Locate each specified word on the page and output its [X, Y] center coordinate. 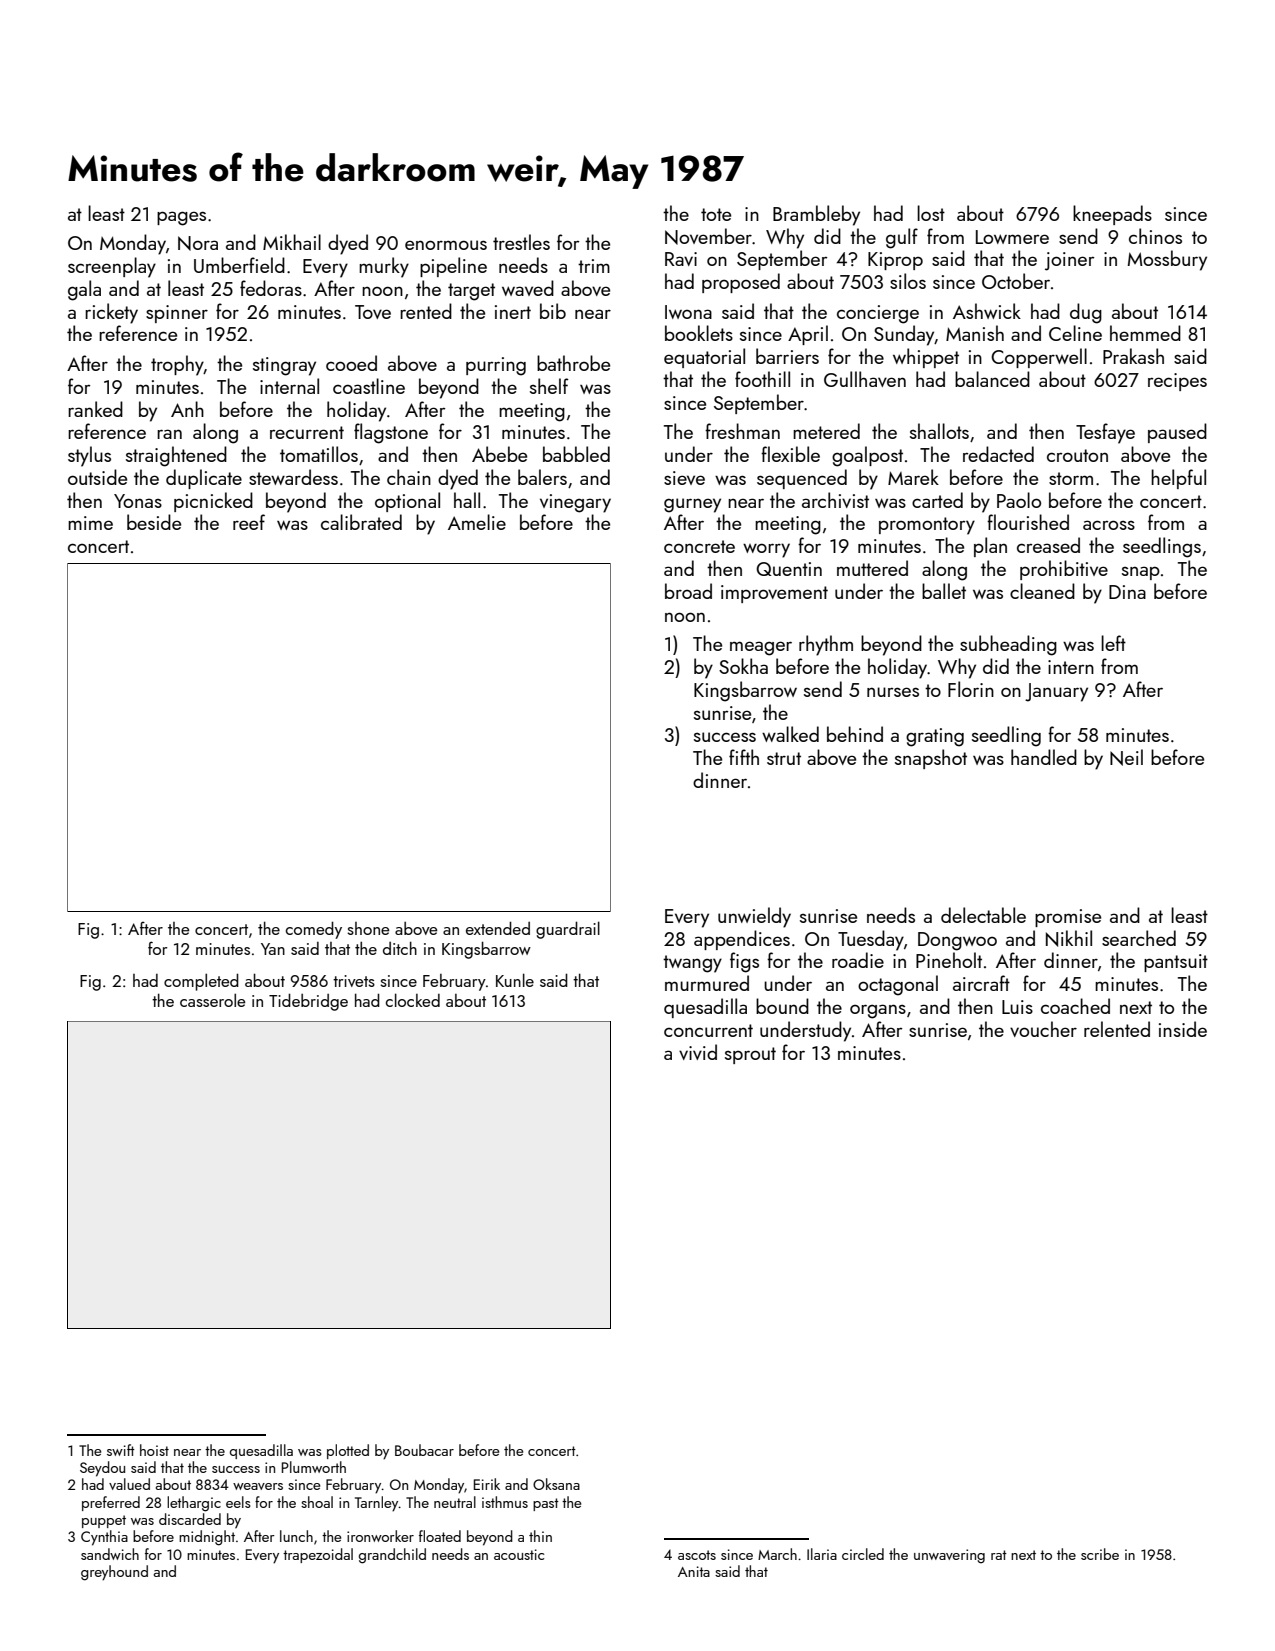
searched [1139, 938]
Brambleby [816, 215]
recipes [1177, 382]
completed [201, 982]
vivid [698, 1052]
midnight [207, 1538]
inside [1183, 1029]
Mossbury [1167, 260]
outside [97, 477]
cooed [351, 363]
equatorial [704, 358]
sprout [750, 1055]
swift [121, 1450]
